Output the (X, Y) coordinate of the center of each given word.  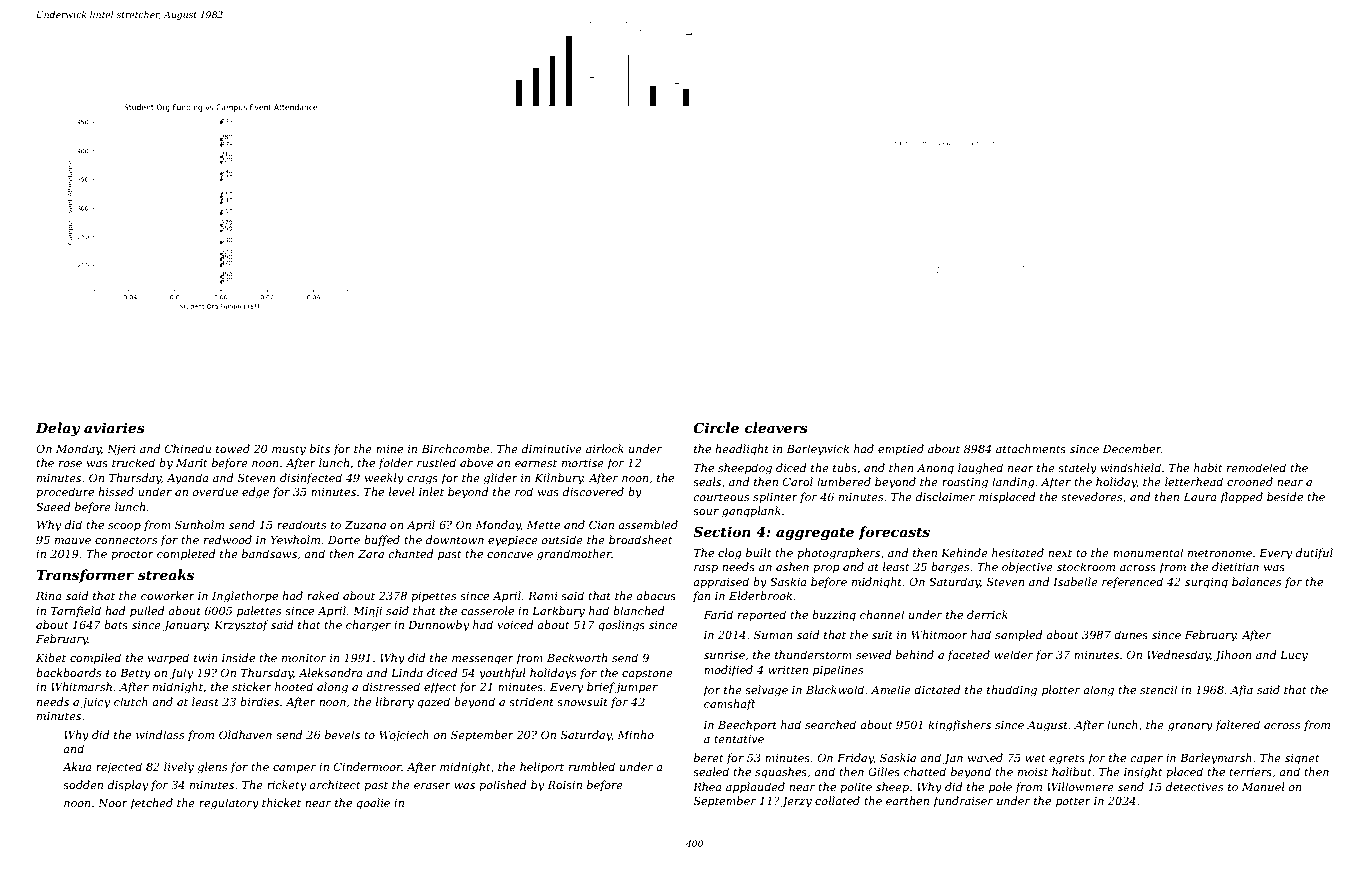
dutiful (1314, 553)
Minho (635, 734)
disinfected (311, 478)
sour (706, 512)
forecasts (894, 533)
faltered (1238, 725)
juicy (95, 703)
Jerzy (796, 802)
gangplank (751, 512)
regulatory (229, 804)
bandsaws (269, 553)
